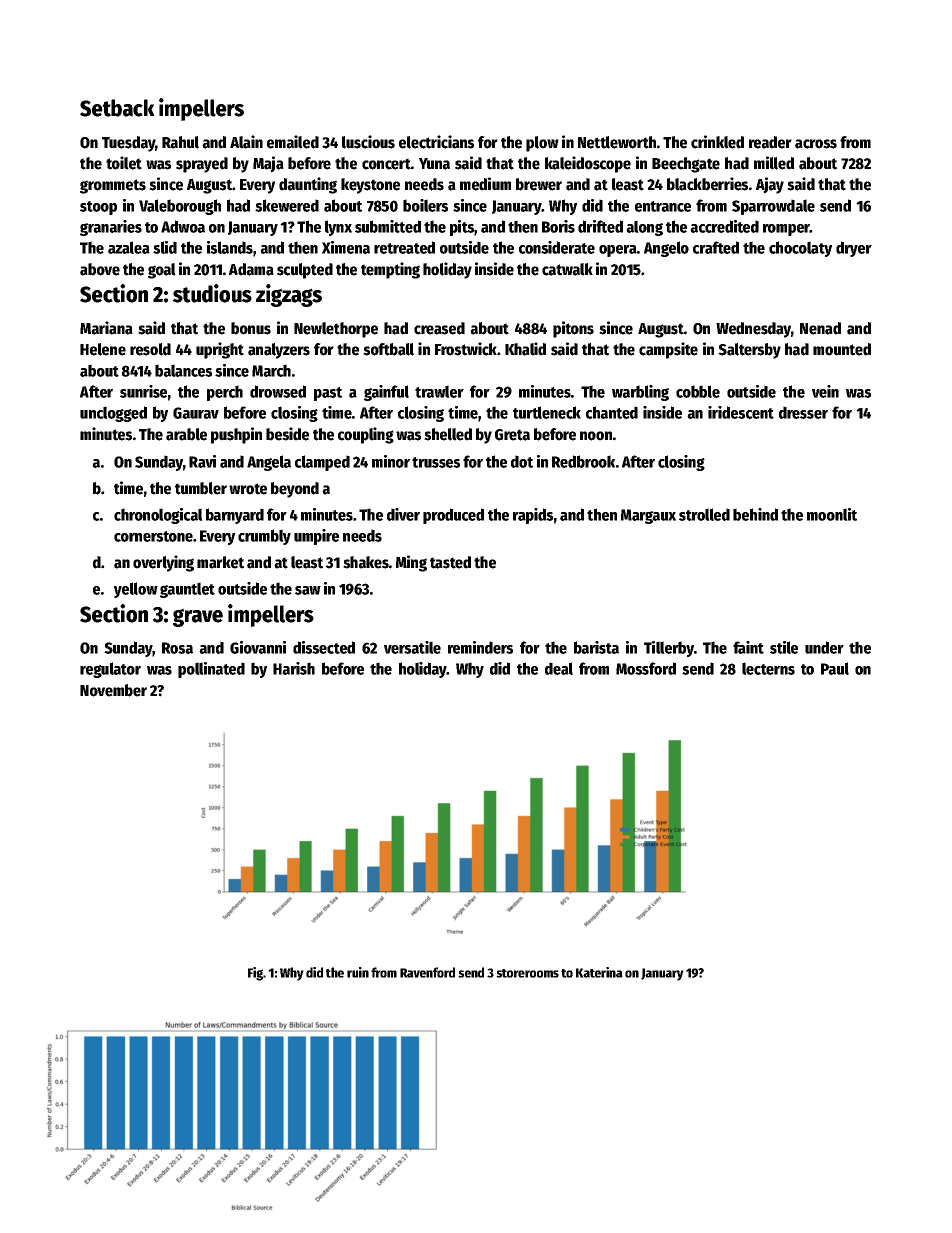 The height and width of the screenshot is (1233, 952). Describe the element at coordinates (136, 590) in the screenshot. I see `yellow` at that location.
